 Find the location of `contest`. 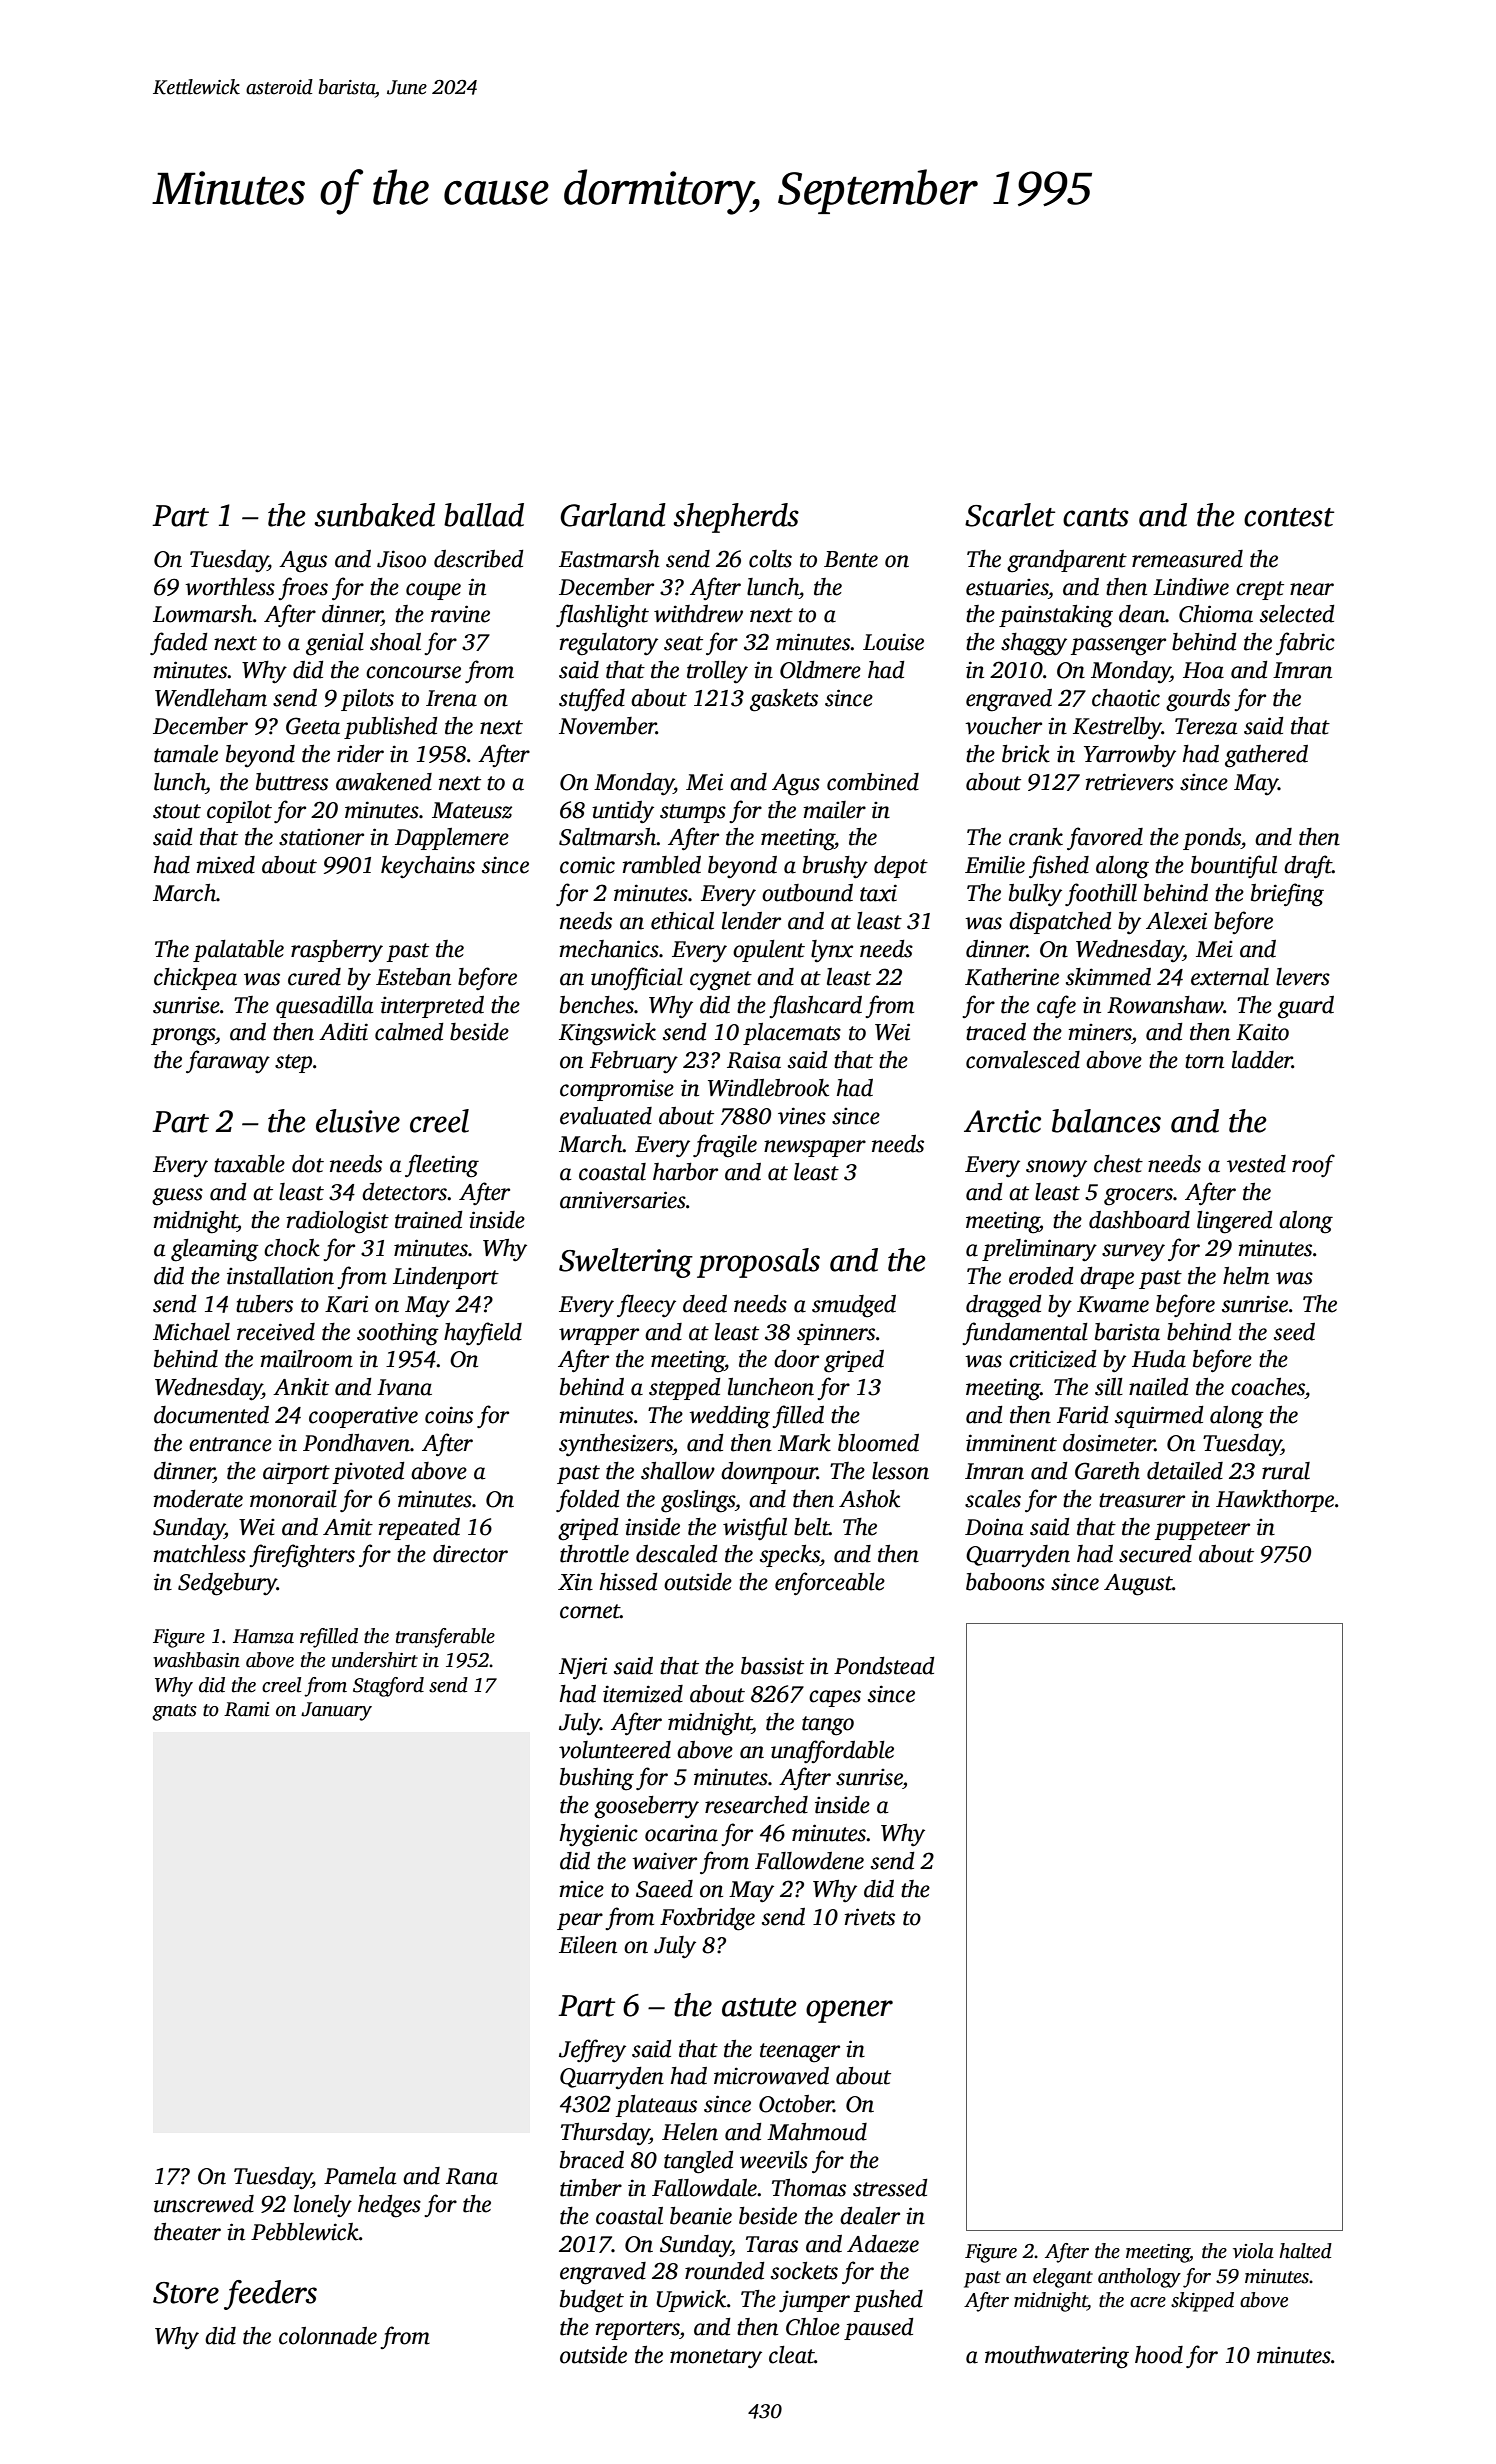

contest is located at coordinates (1289, 517).
